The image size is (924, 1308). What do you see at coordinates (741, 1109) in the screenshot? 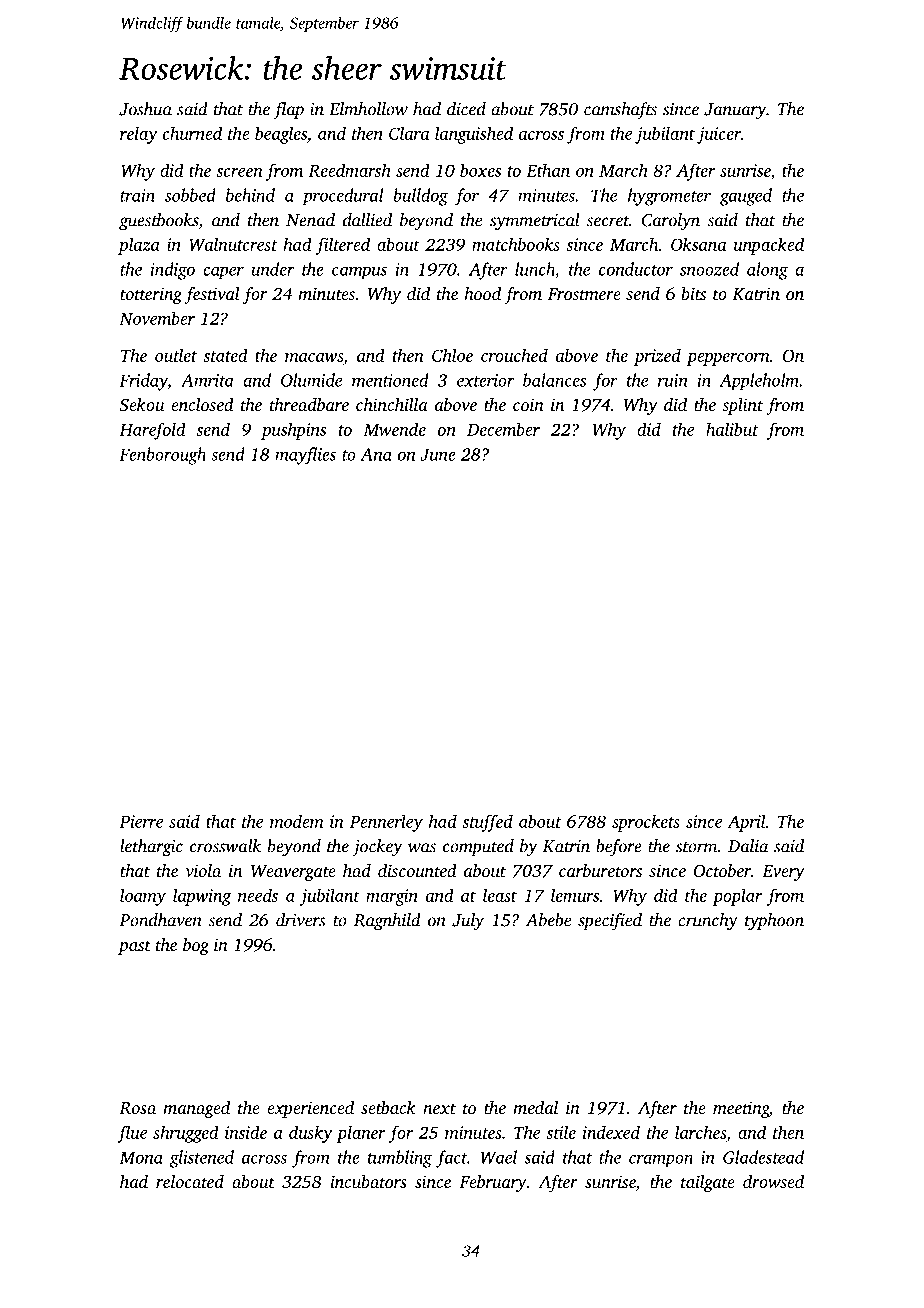
I see `meeting` at bounding box center [741, 1109].
